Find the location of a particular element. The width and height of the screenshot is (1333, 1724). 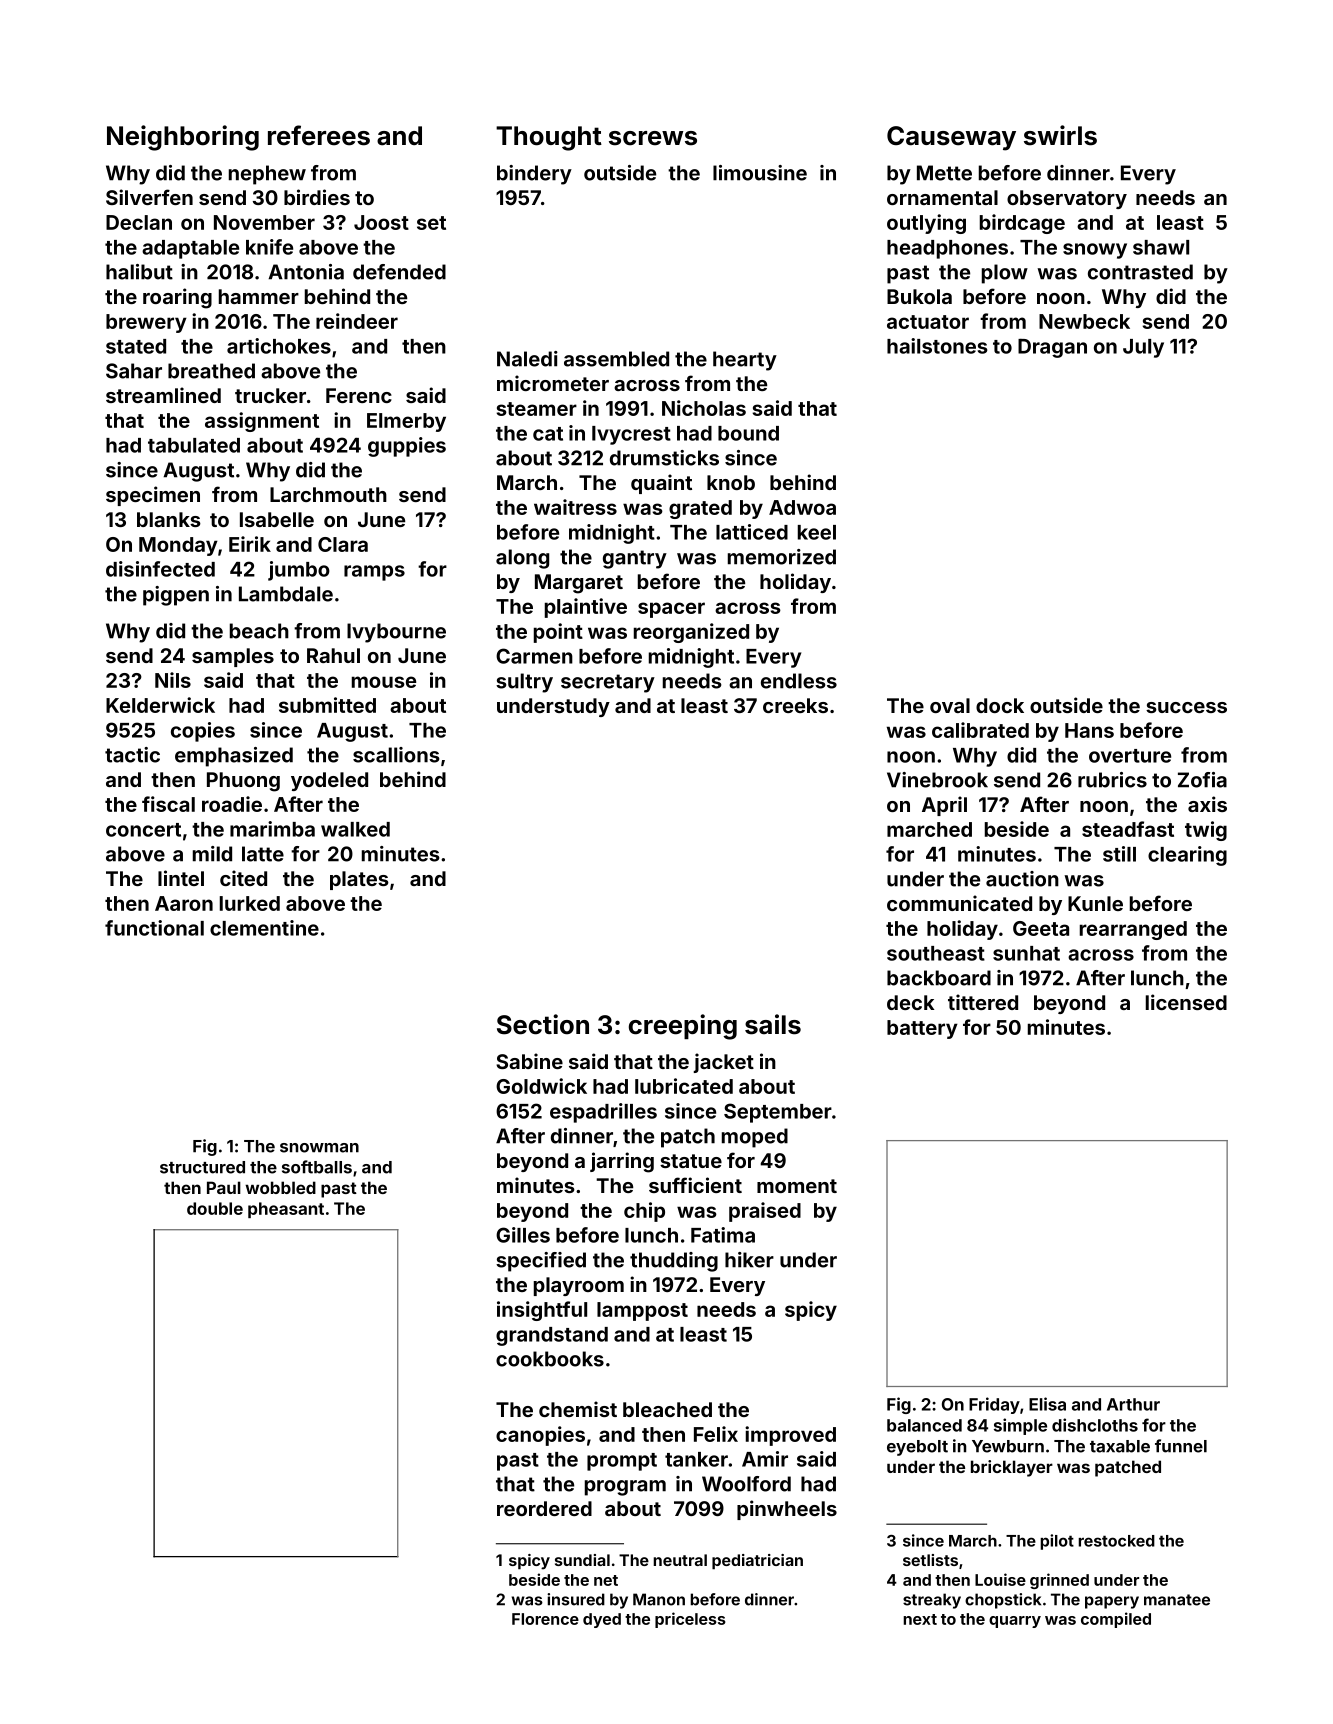

Silverfen is located at coordinates (149, 197).
